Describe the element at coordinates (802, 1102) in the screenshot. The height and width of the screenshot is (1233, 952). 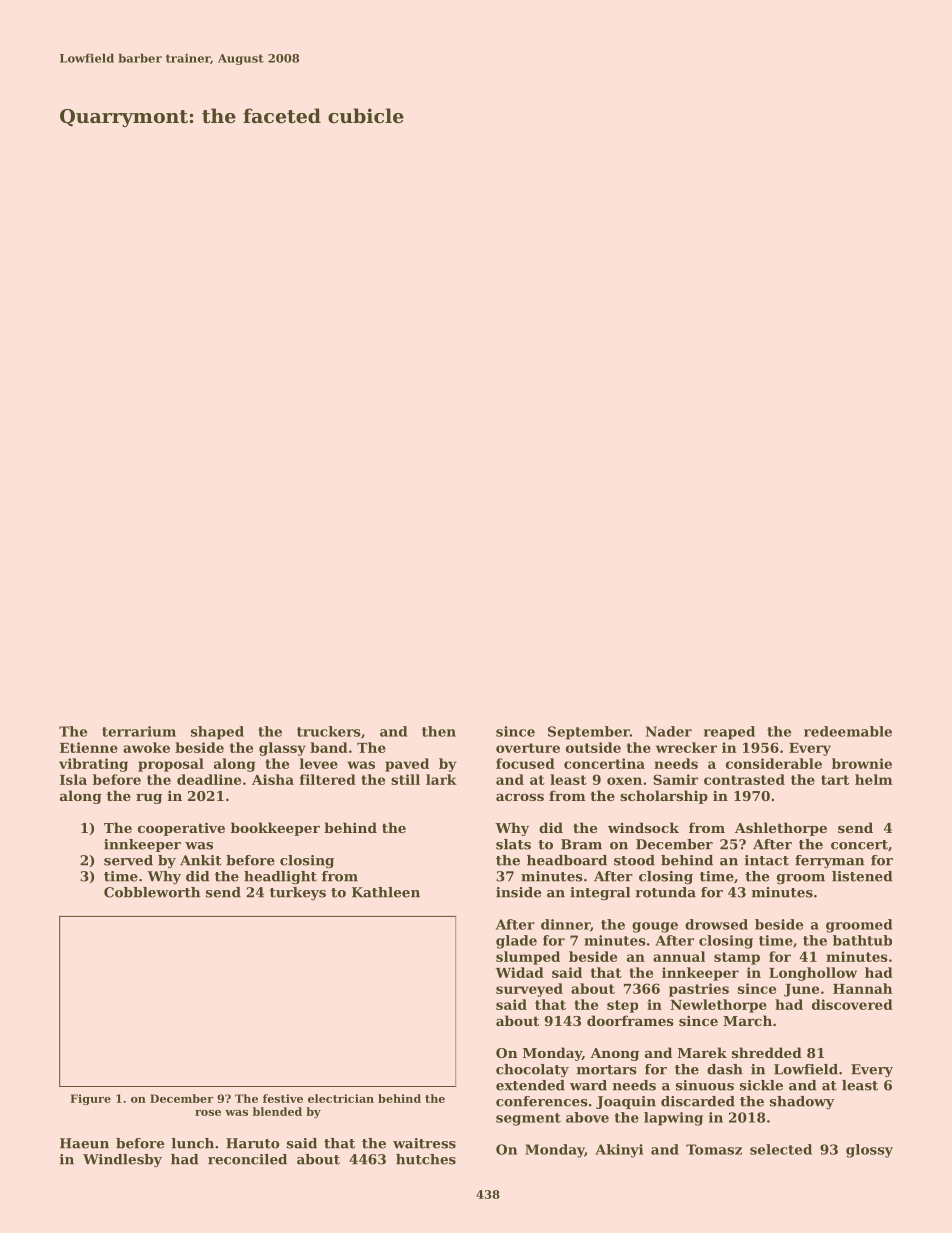
I see `shadowy` at that location.
